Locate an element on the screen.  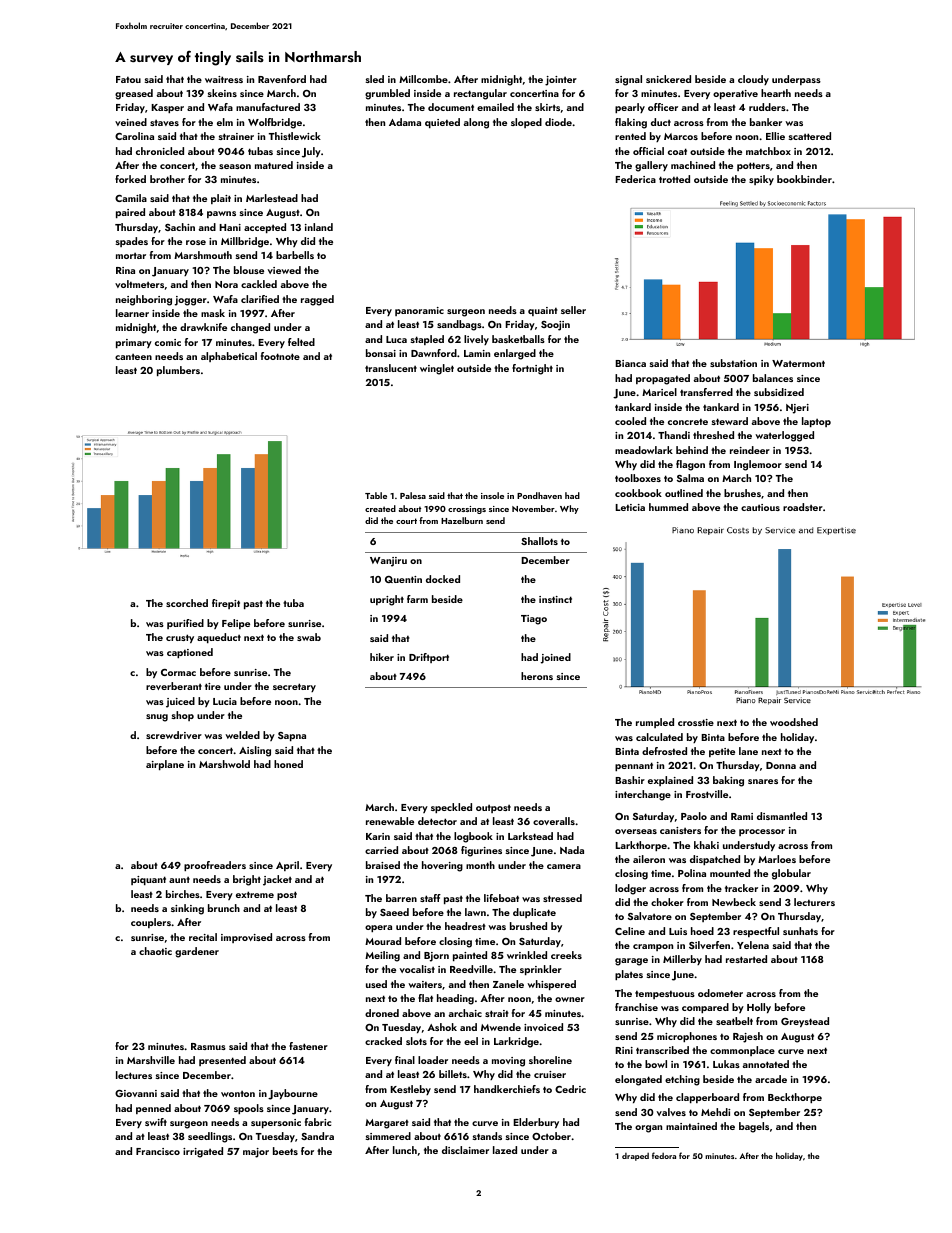
crosstie is located at coordinates (696, 722).
